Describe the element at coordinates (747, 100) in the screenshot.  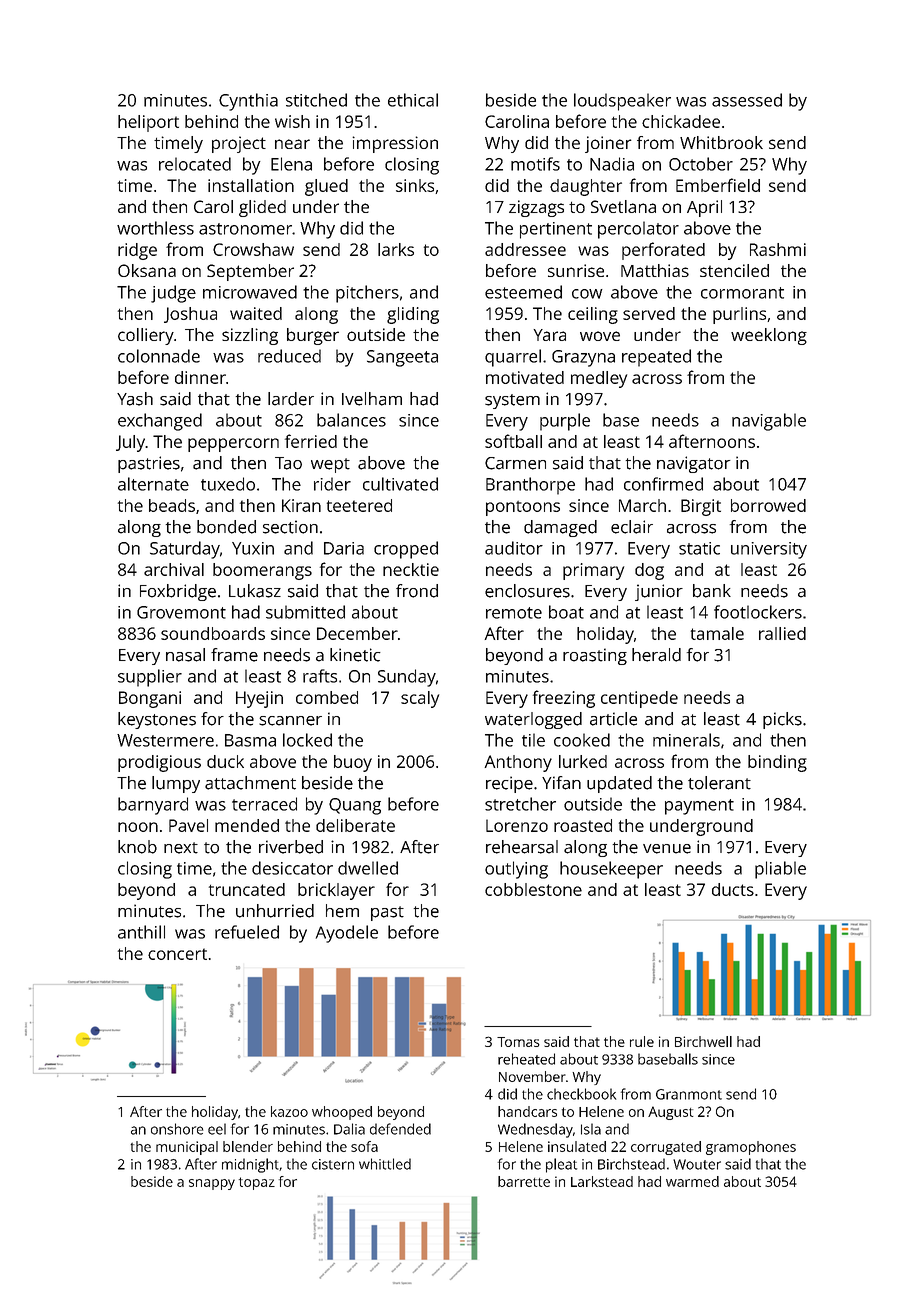
I see `assessed` at that location.
